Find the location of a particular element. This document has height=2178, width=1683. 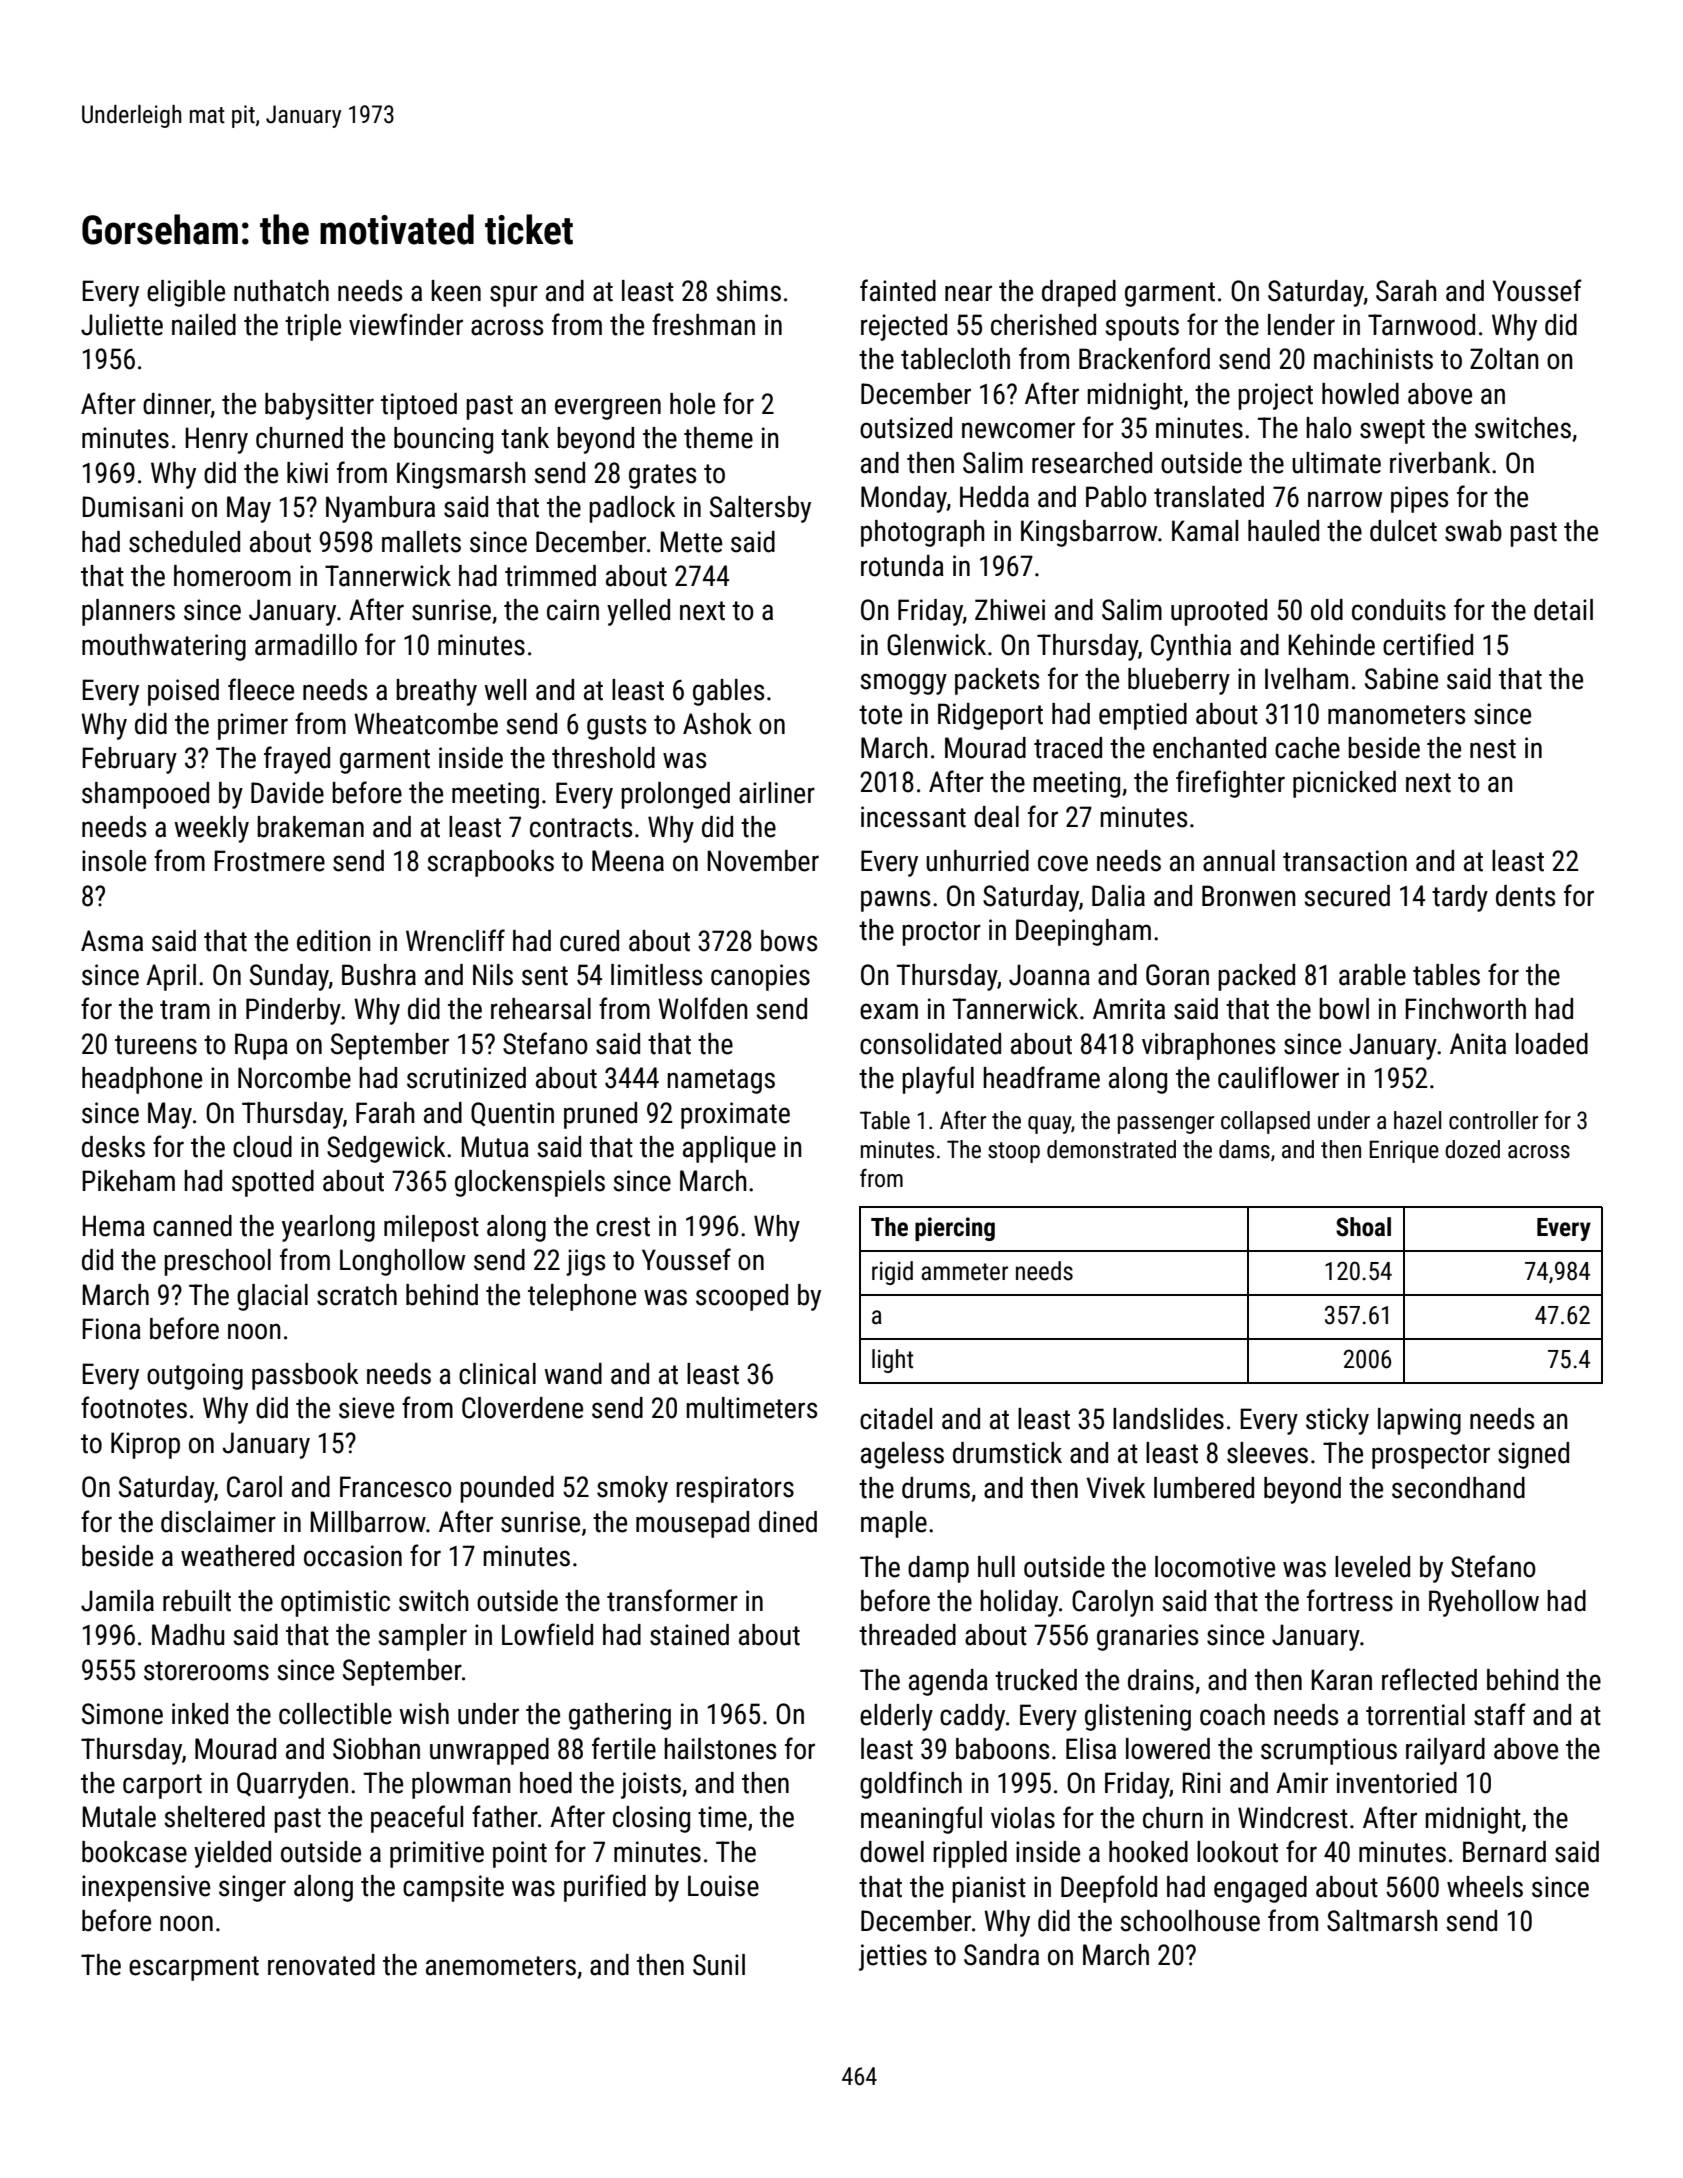

planners is located at coordinates (128, 612).
